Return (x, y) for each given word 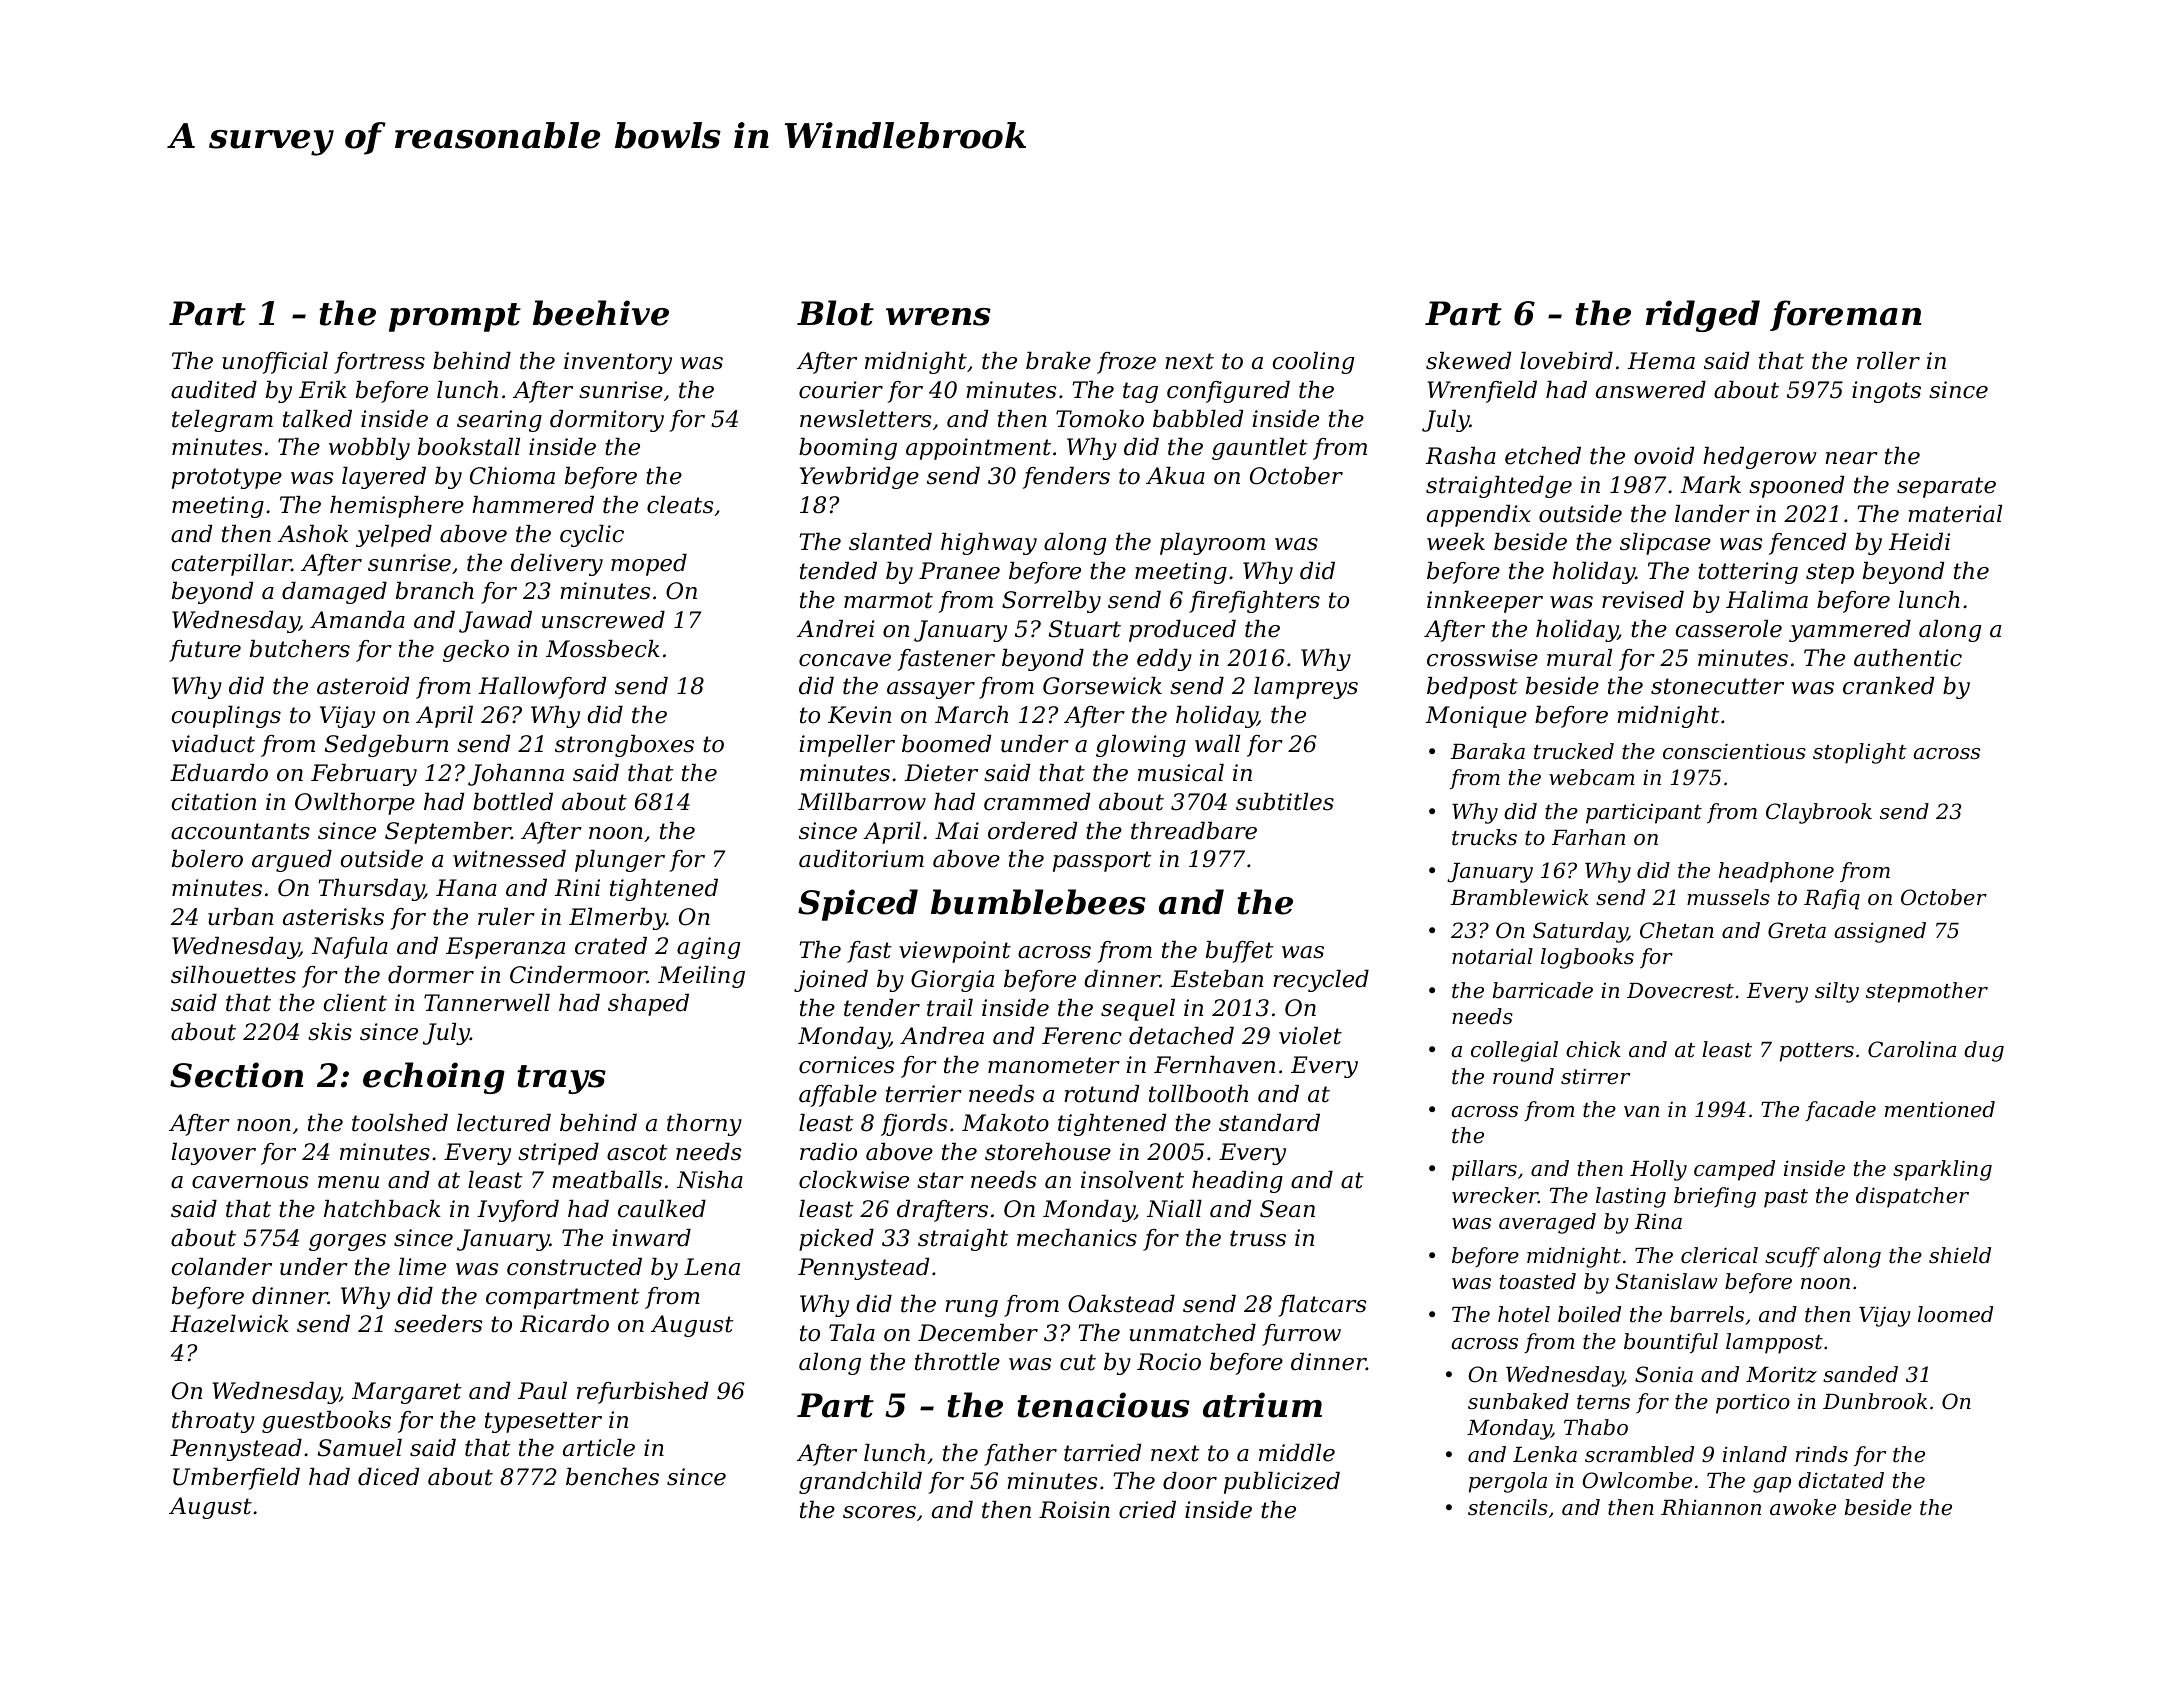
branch (435, 591)
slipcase (1665, 544)
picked (836, 1240)
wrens (938, 317)
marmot (888, 600)
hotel (1524, 1314)
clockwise (854, 1180)
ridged (1703, 316)
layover (214, 1154)
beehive (601, 313)
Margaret (407, 1393)
